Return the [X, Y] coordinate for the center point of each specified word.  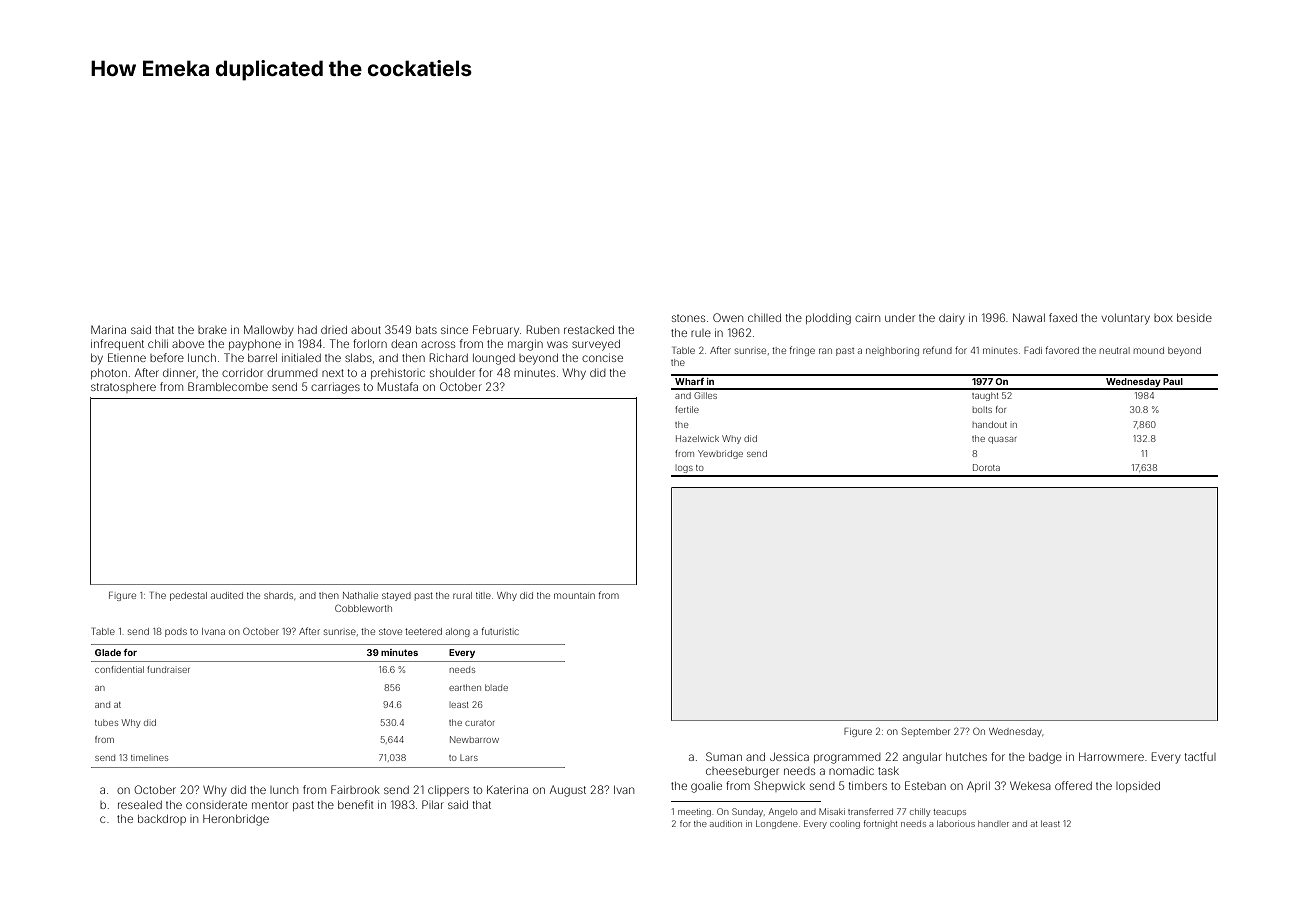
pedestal [188, 596]
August [568, 791]
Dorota [986, 467]
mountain [574, 595]
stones [688, 318]
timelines [149, 758]
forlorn [370, 343]
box [1163, 318]
